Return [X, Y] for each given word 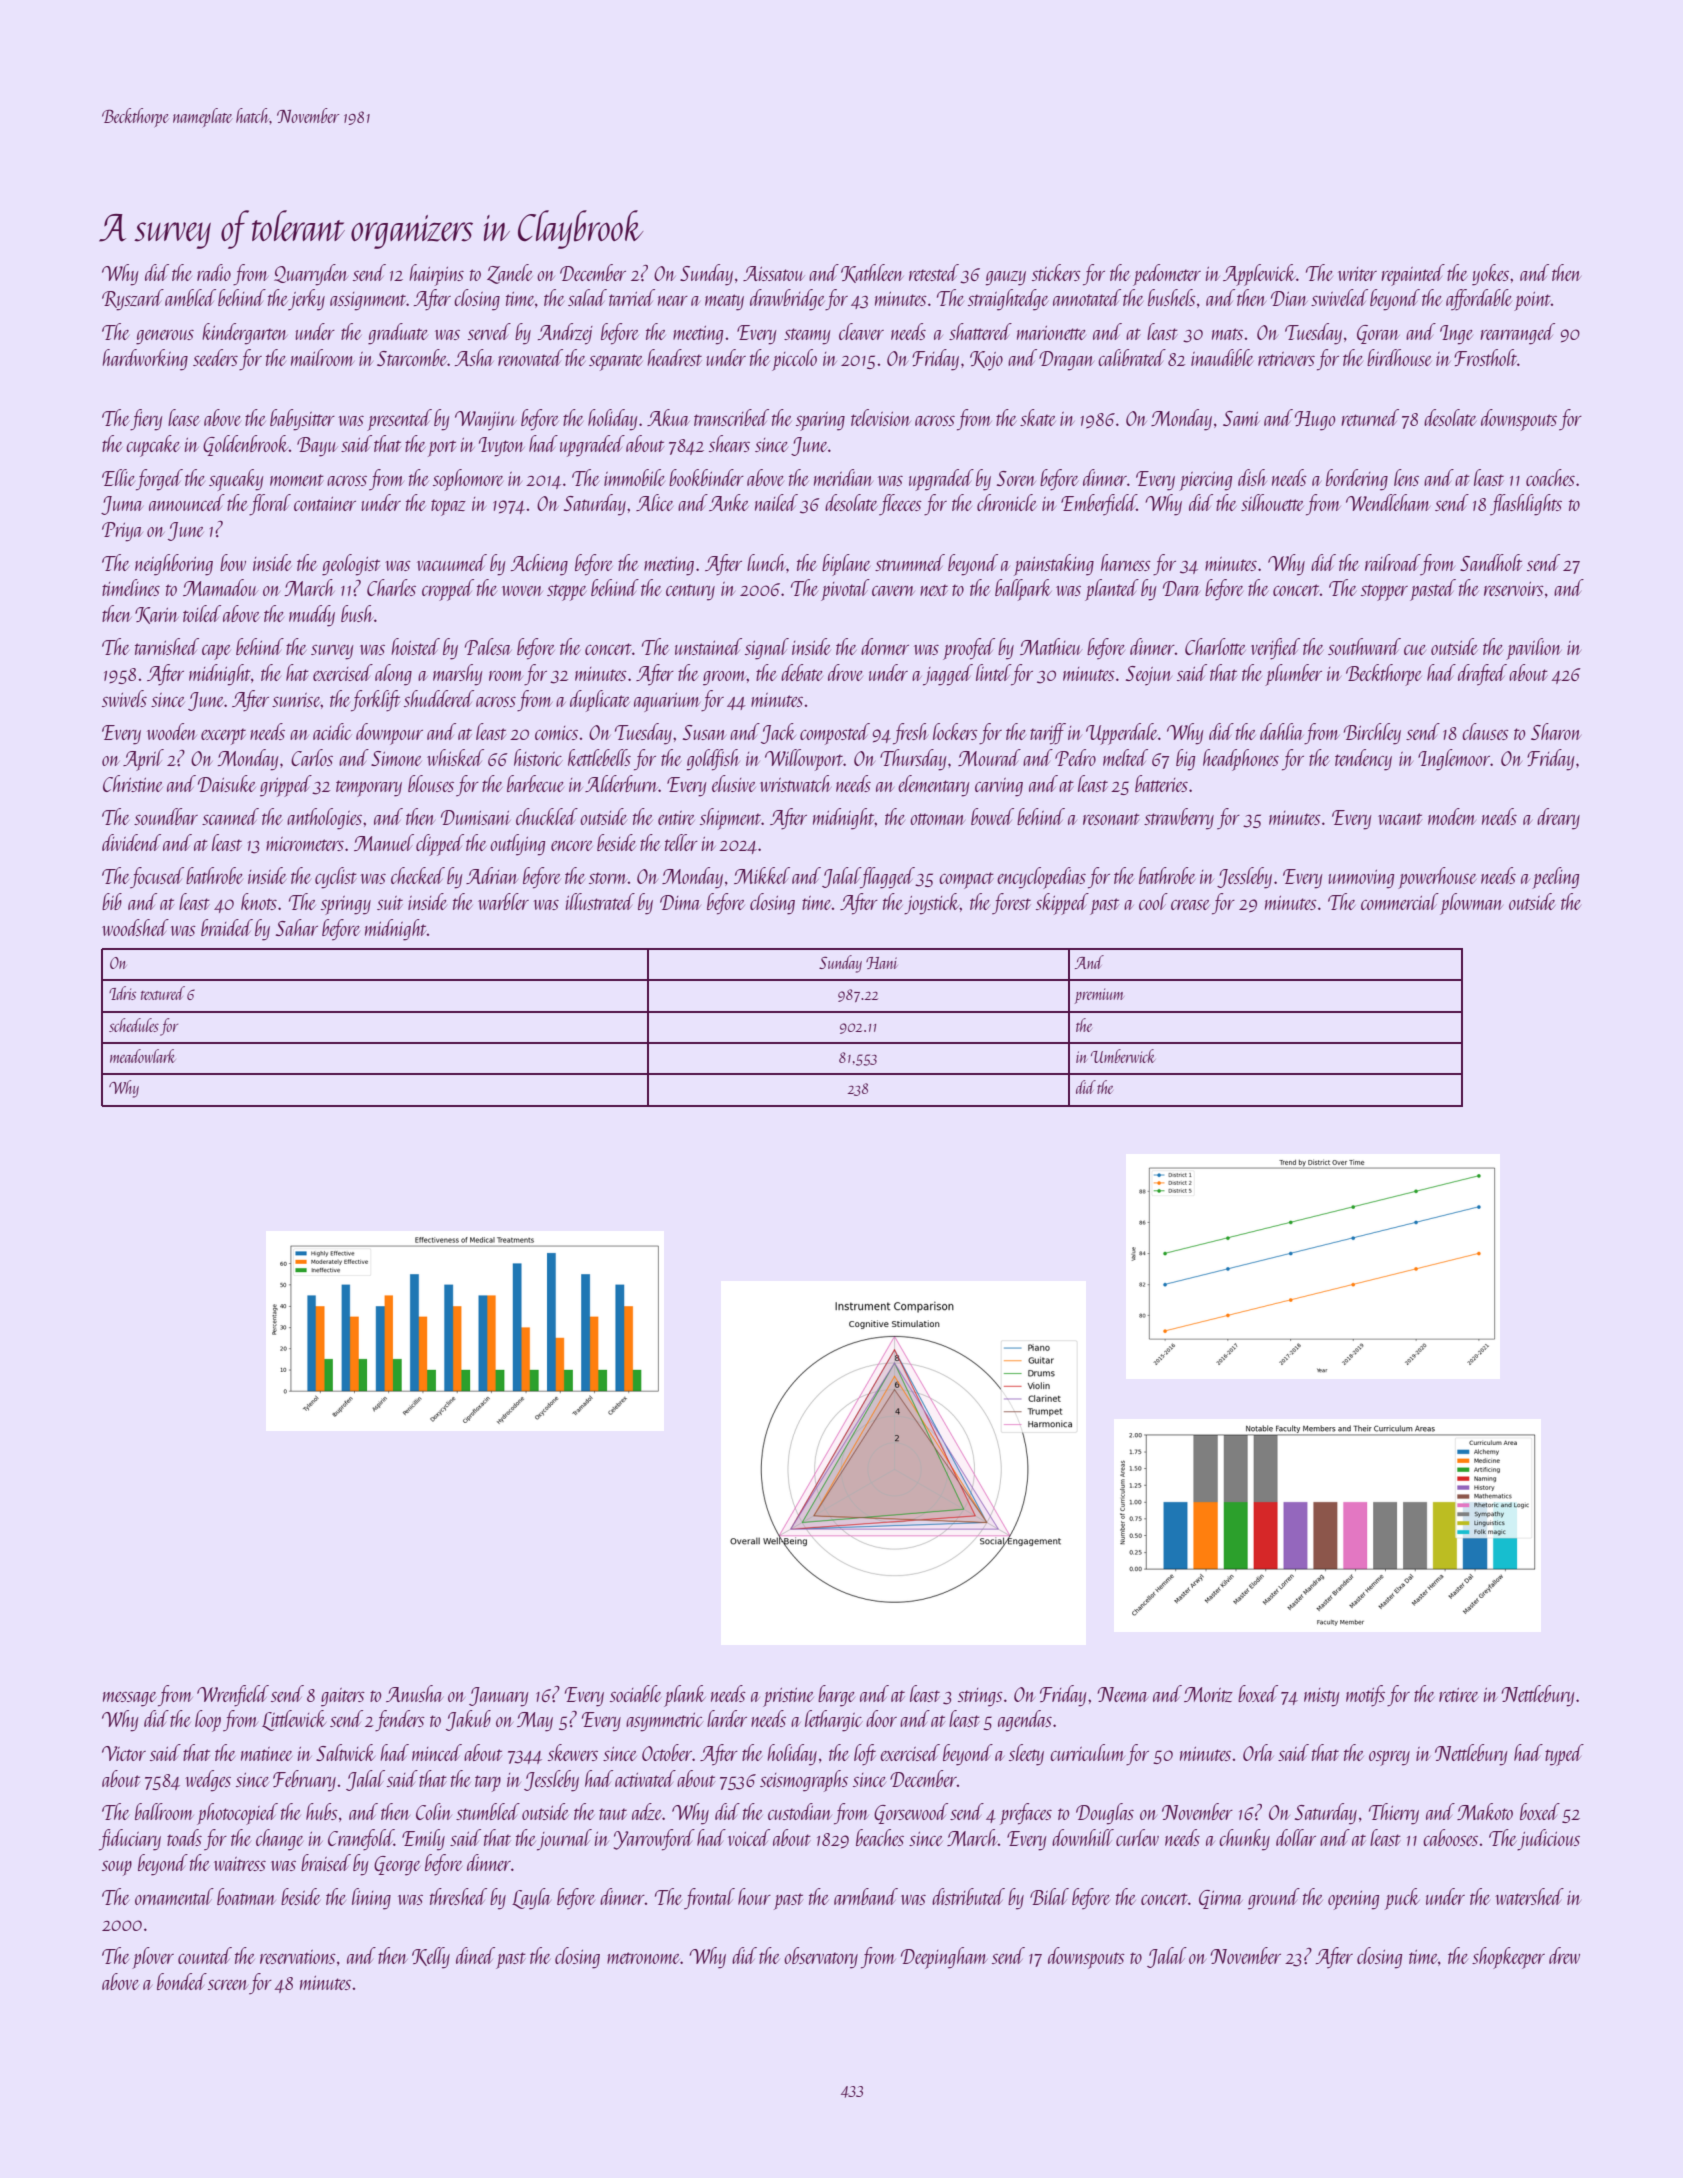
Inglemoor [1454, 760]
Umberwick [1123, 1056]
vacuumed [452, 562]
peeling [1555, 878]
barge [836, 1696]
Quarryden [311, 275]
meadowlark [143, 1056]
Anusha [414, 1693]
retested [934, 272]
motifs [1365, 1696]
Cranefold [361, 1840]
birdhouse [1399, 357]
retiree [1458, 1695]
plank [685, 1696]
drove [845, 672]
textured [163, 993]
